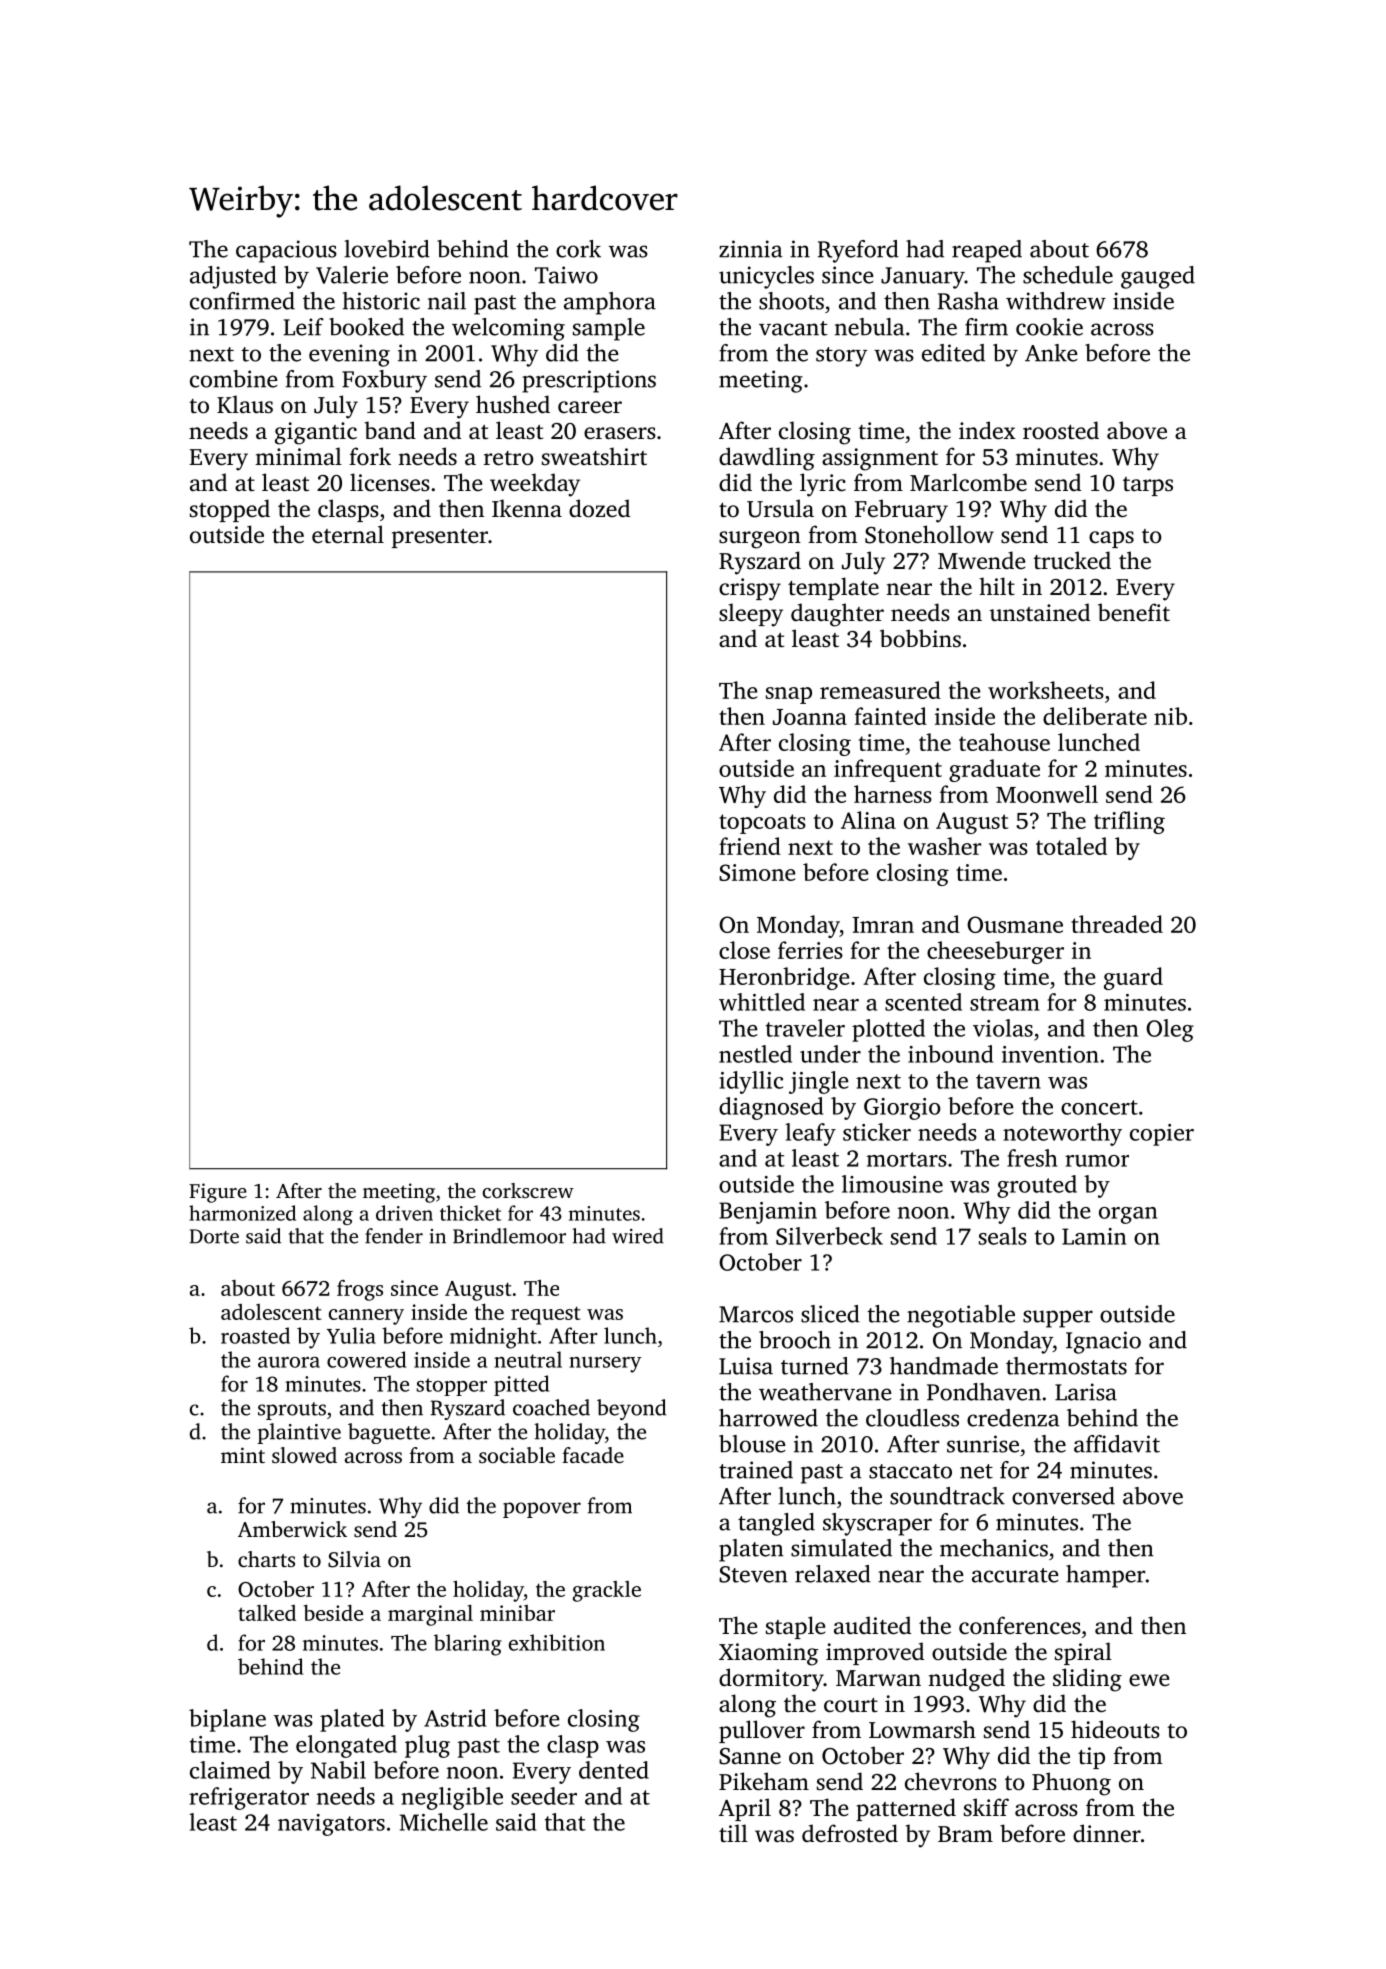  Describe the element at coordinates (987, 251) in the screenshot. I see `reaped` at that location.
